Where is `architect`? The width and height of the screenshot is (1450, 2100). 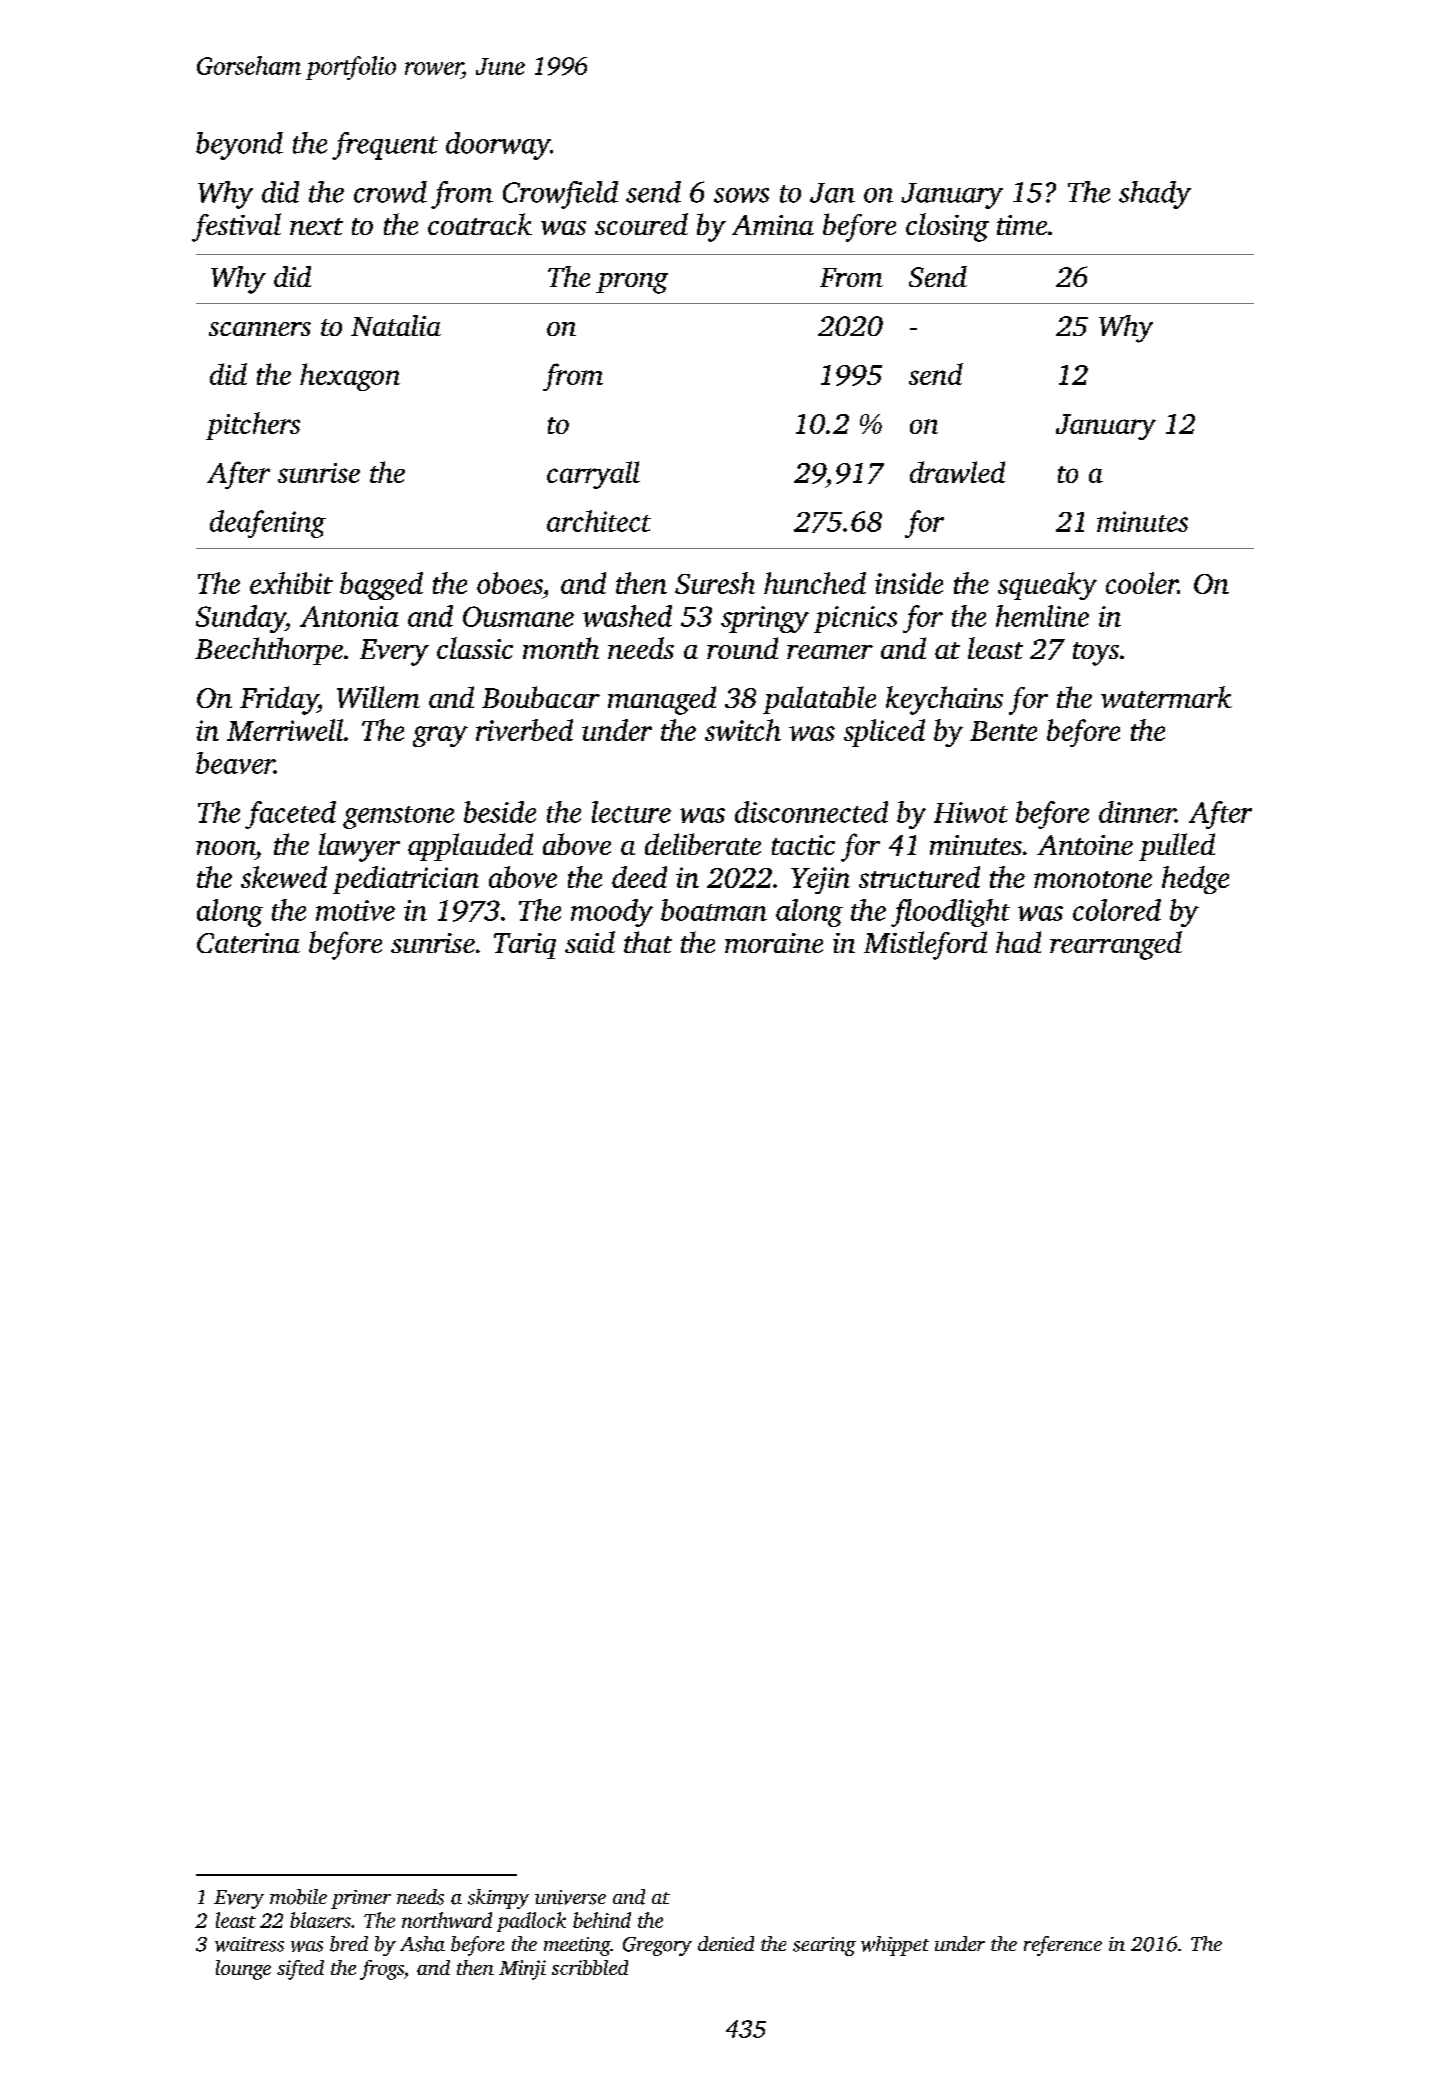 architect is located at coordinates (599, 521).
